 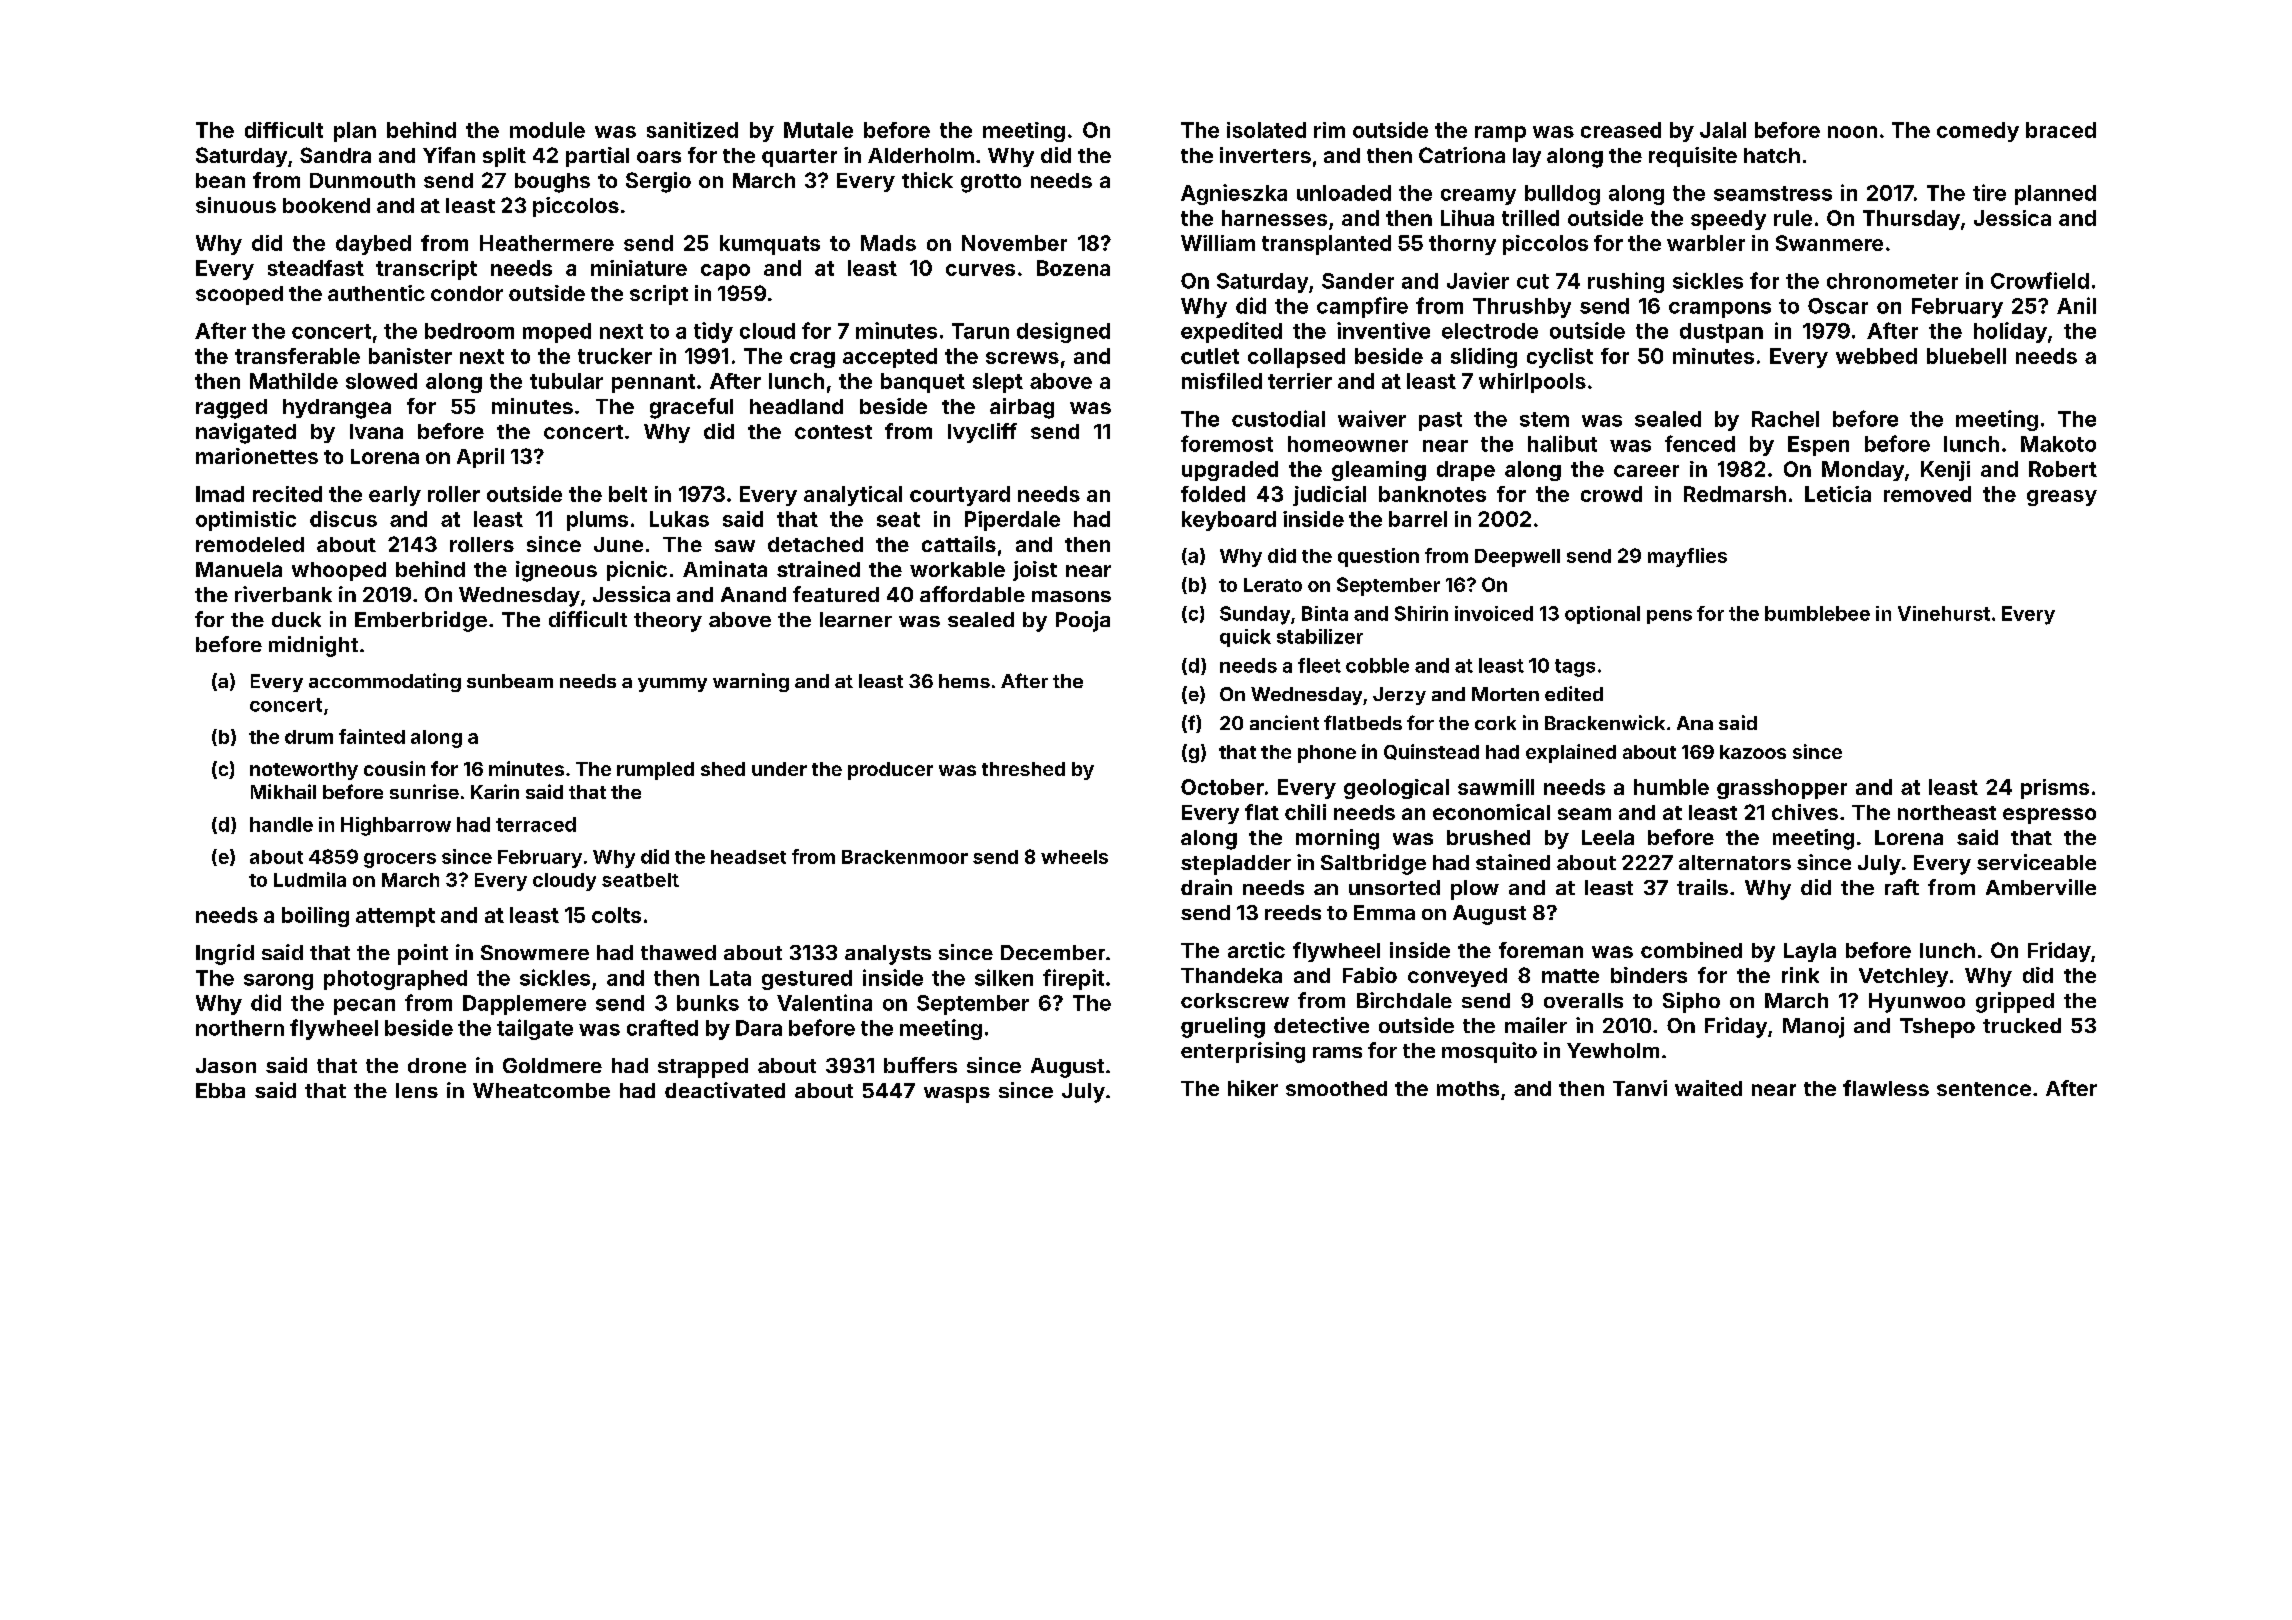 What do you see at coordinates (1230, 471) in the page?
I see `upgraded` at bounding box center [1230, 471].
